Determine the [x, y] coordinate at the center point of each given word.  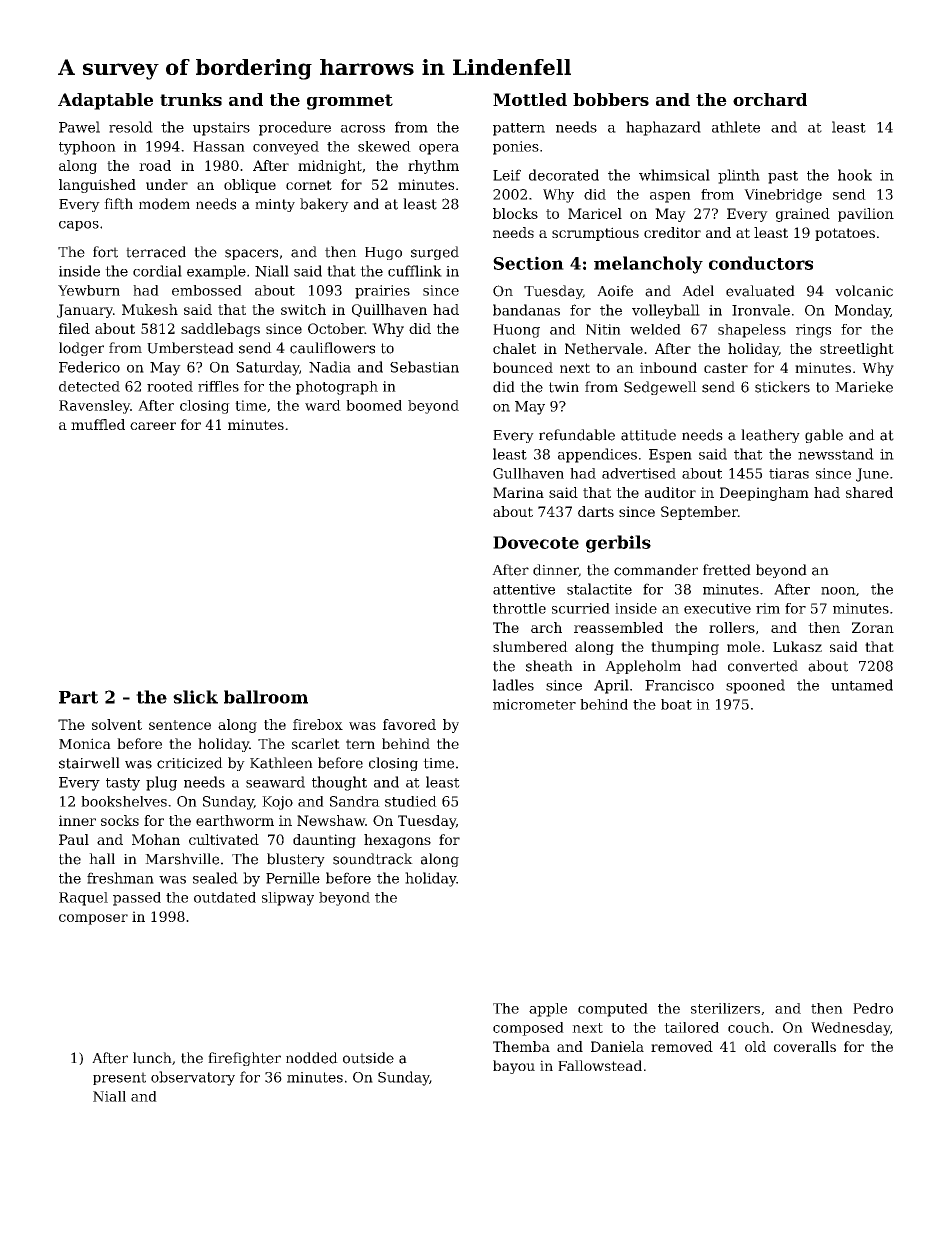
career [153, 426]
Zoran [873, 627]
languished [97, 186]
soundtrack [373, 859]
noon [838, 591]
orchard [770, 99]
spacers [251, 254]
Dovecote [536, 542]
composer [93, 919]
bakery [324, 205]
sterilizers [725, 1008]
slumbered [530, 646]
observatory [193, 1078]
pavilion [866, 215]
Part [78, 697]
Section [528, 263]
